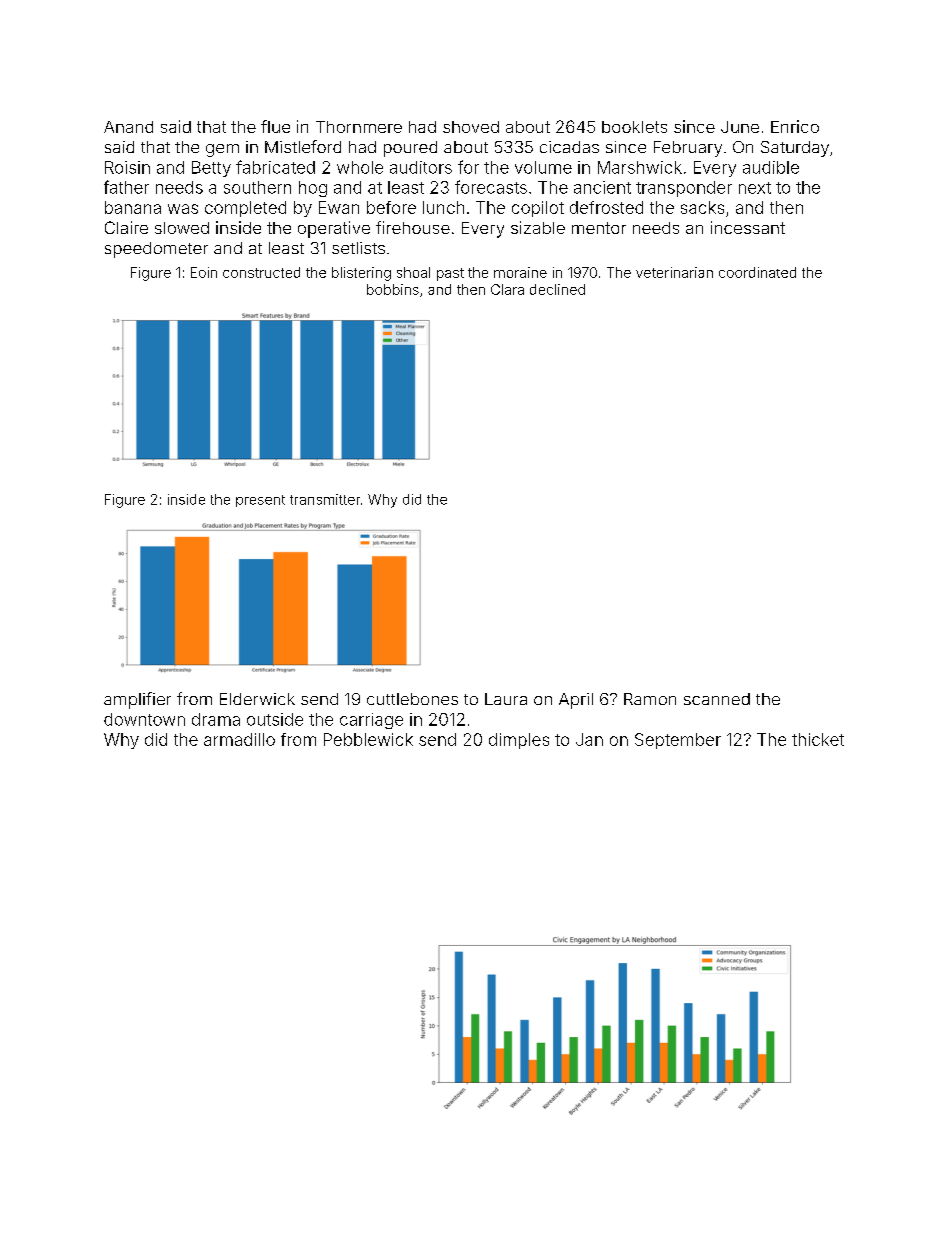  Describe the element at coordinates (361, 274) in the screenshot. I see `blistering` at that location.
